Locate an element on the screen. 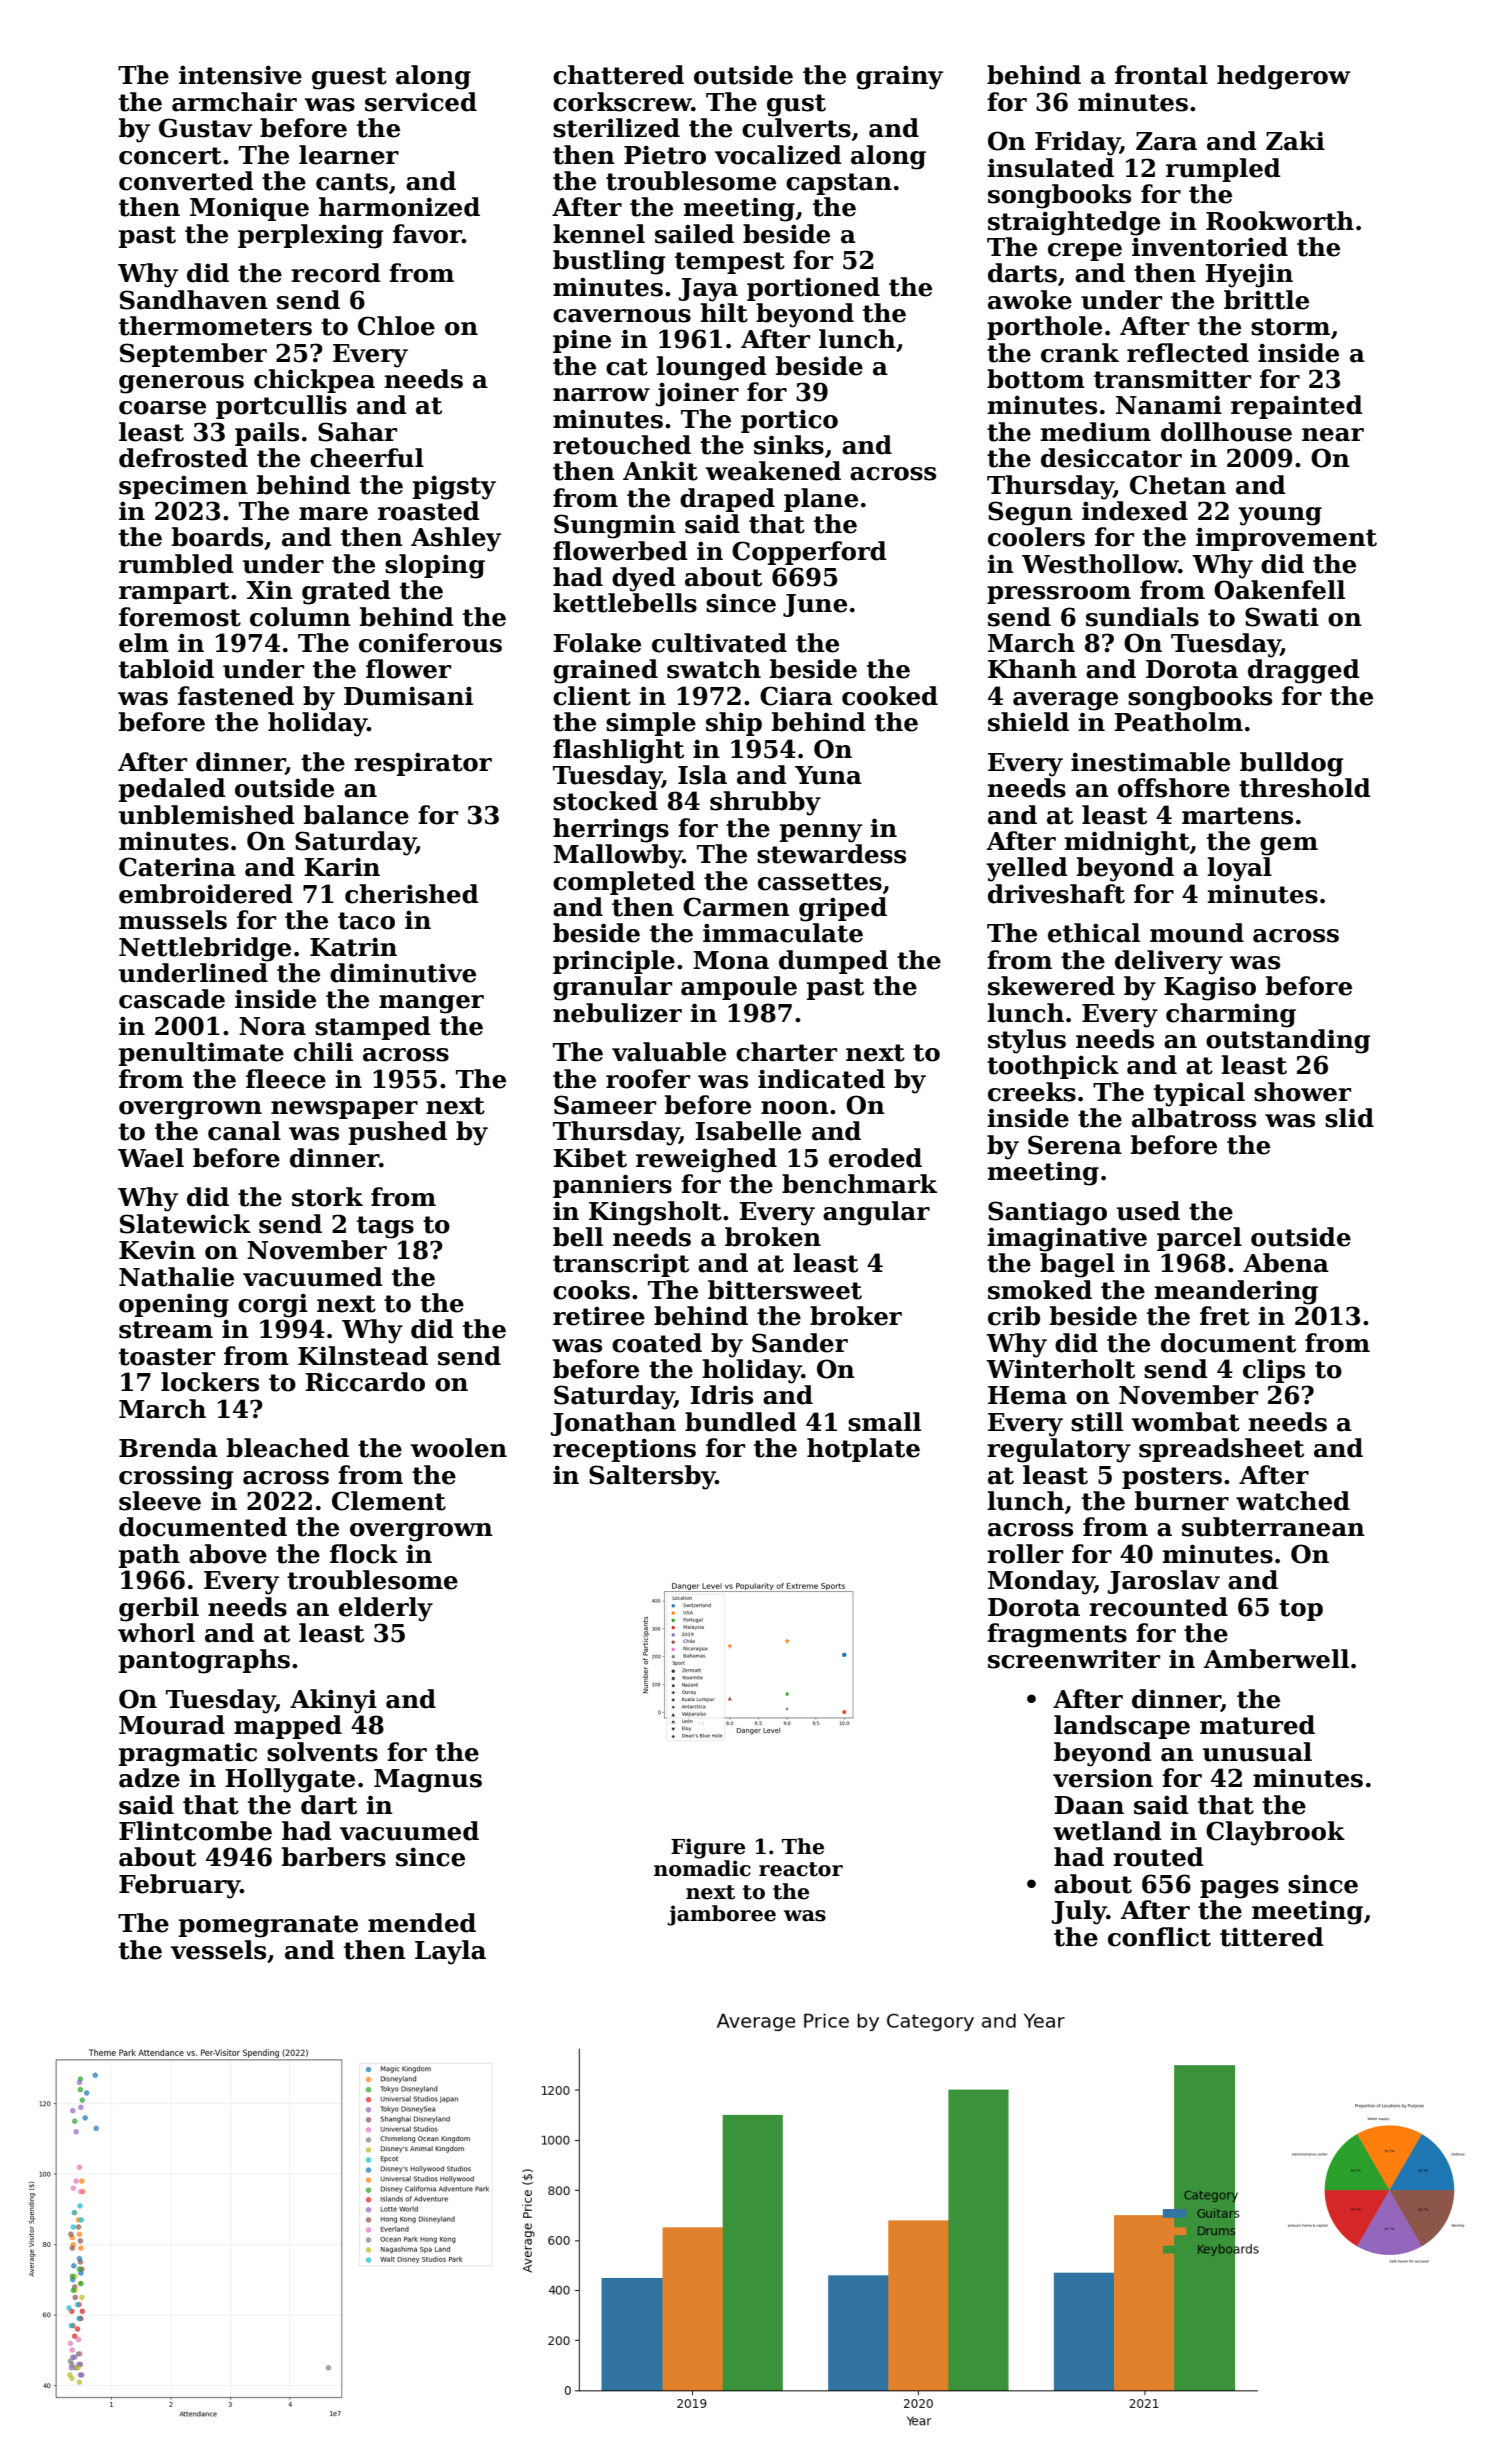 The height and width of the screenshot is (2464, 1496). benchmark is located at coordinates (859, 1184).
